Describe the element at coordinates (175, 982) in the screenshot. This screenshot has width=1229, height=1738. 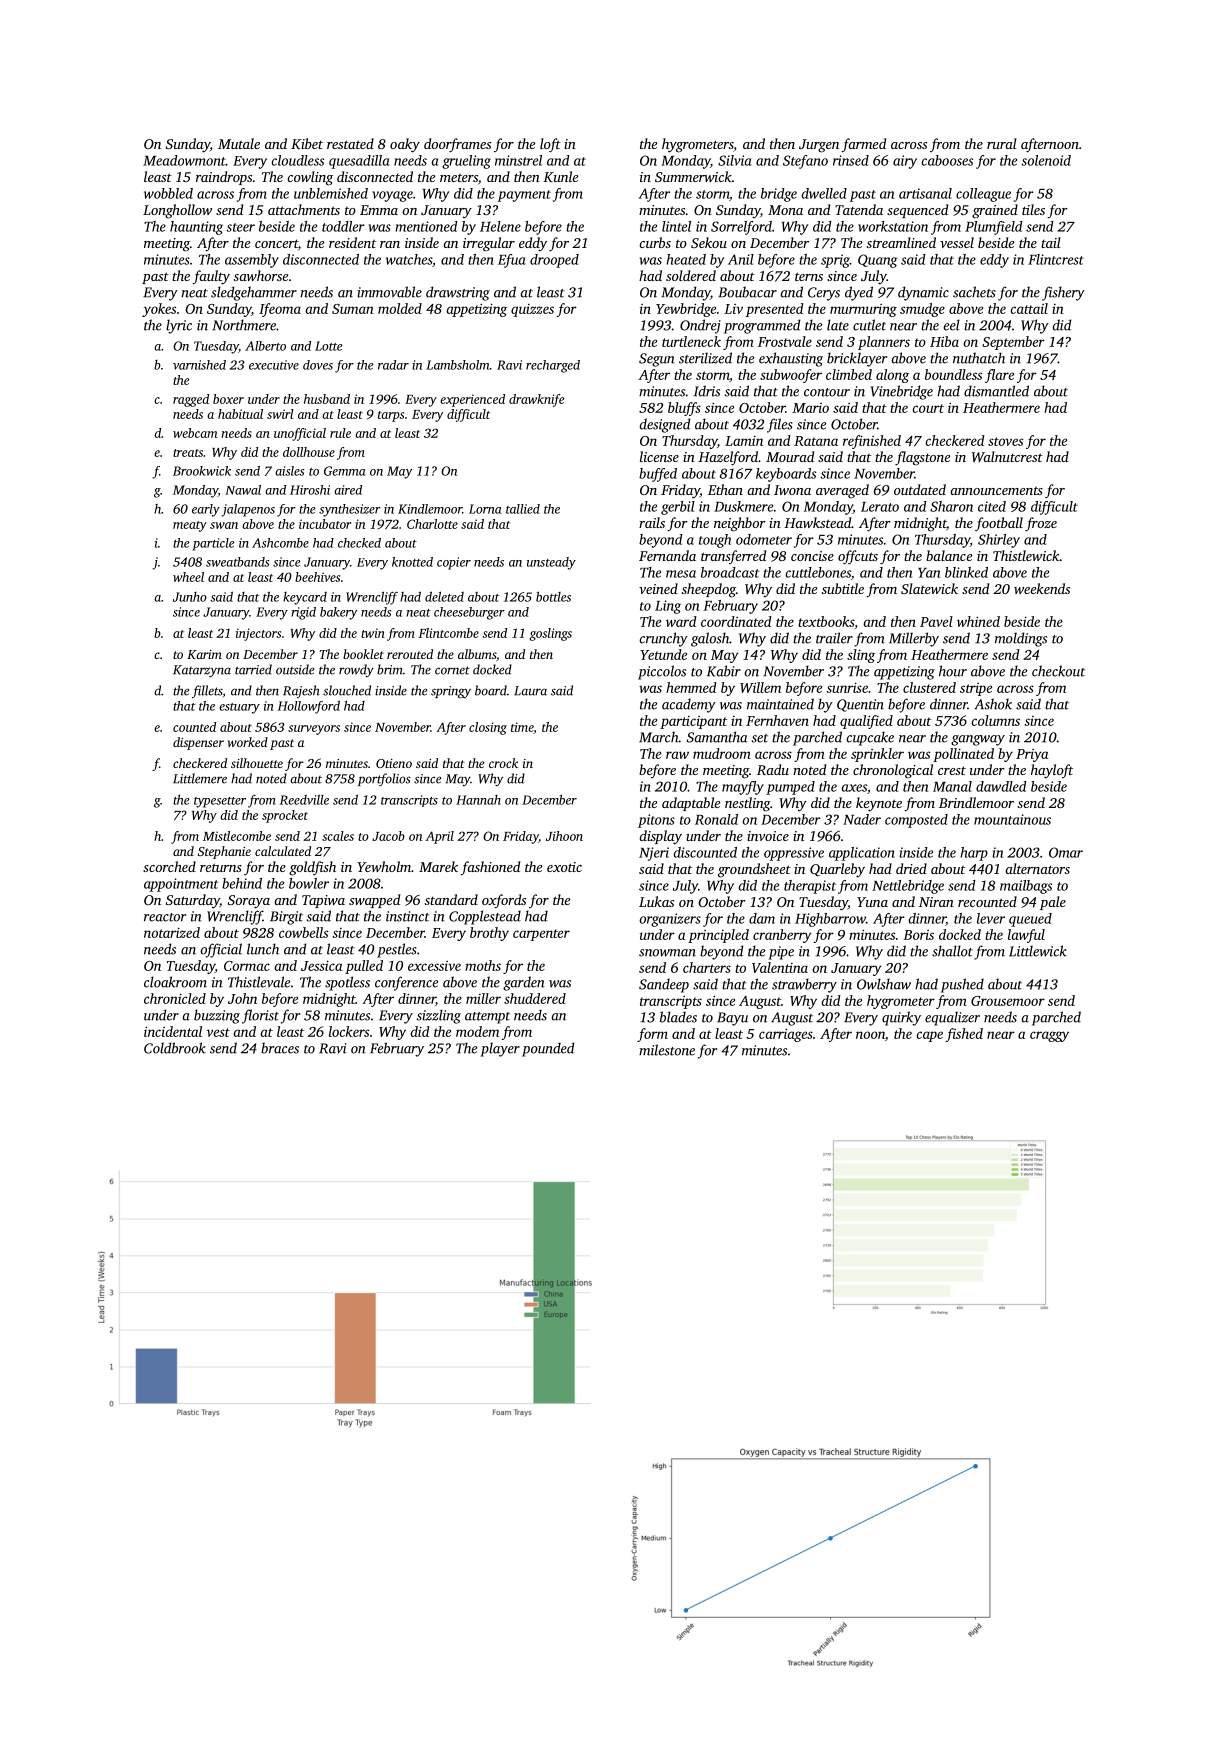
I see `cloakroom` at that location.
